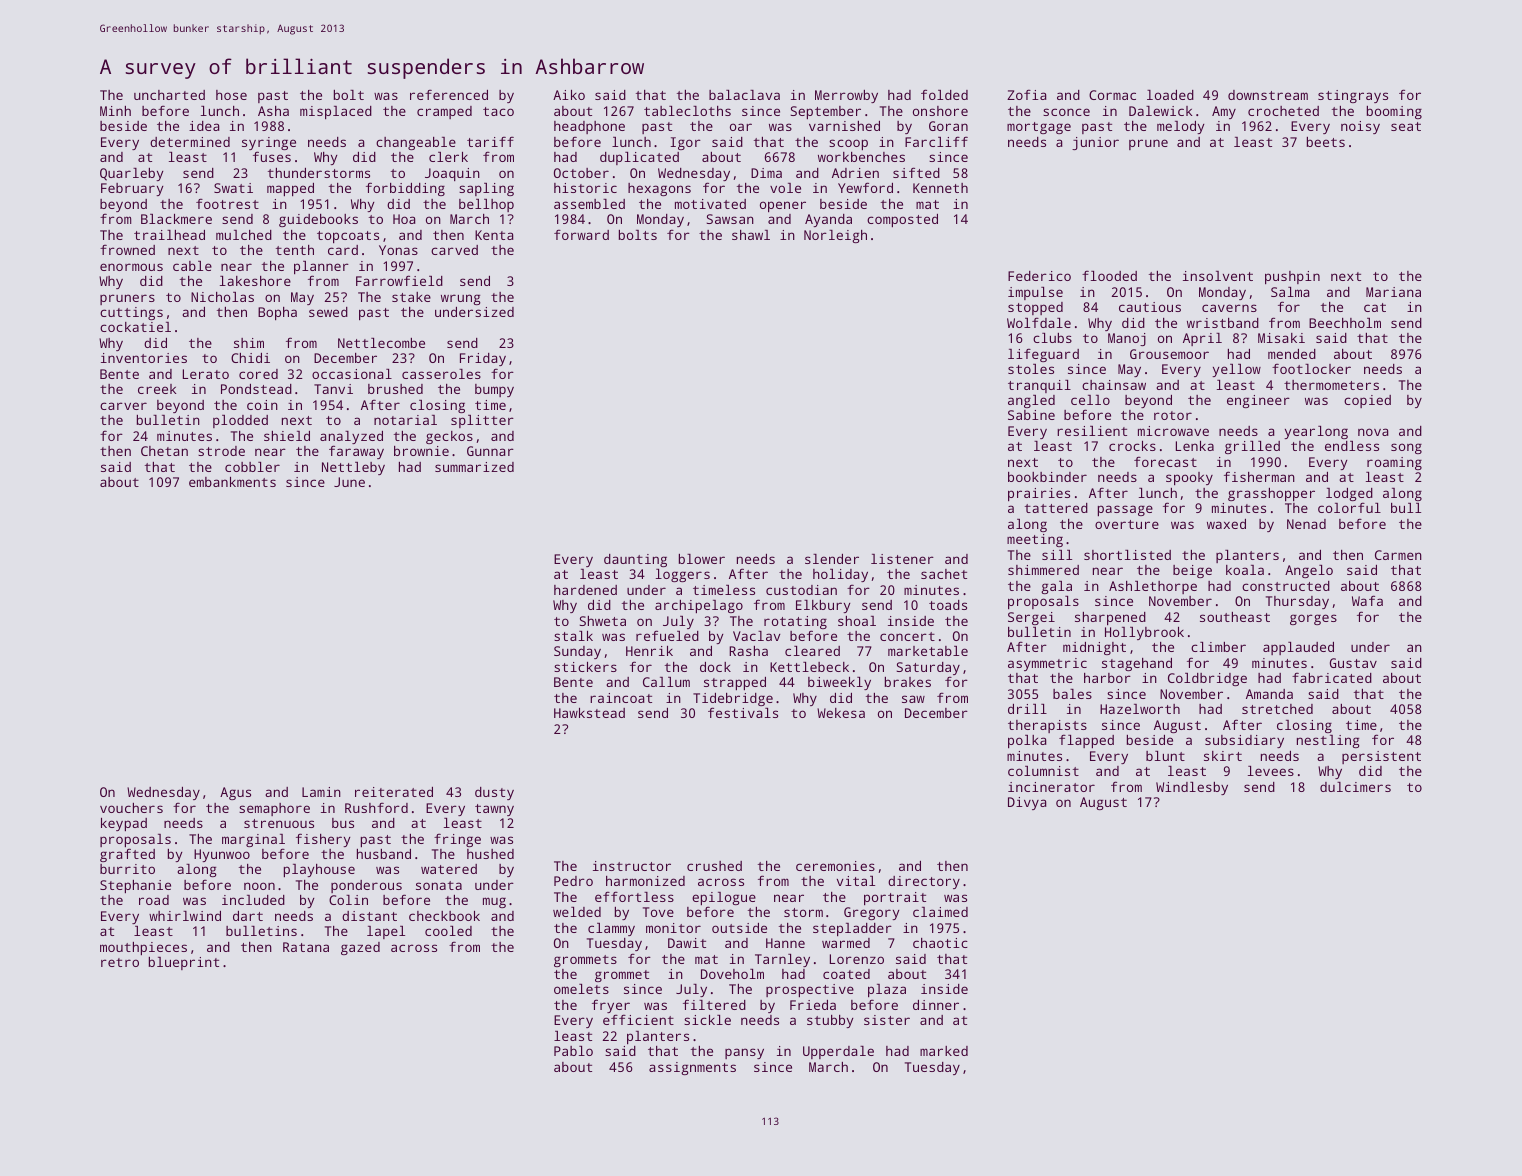 The height and width of the screenshot is (1176, 1522). I want to click on retro, so click(120, 962).
